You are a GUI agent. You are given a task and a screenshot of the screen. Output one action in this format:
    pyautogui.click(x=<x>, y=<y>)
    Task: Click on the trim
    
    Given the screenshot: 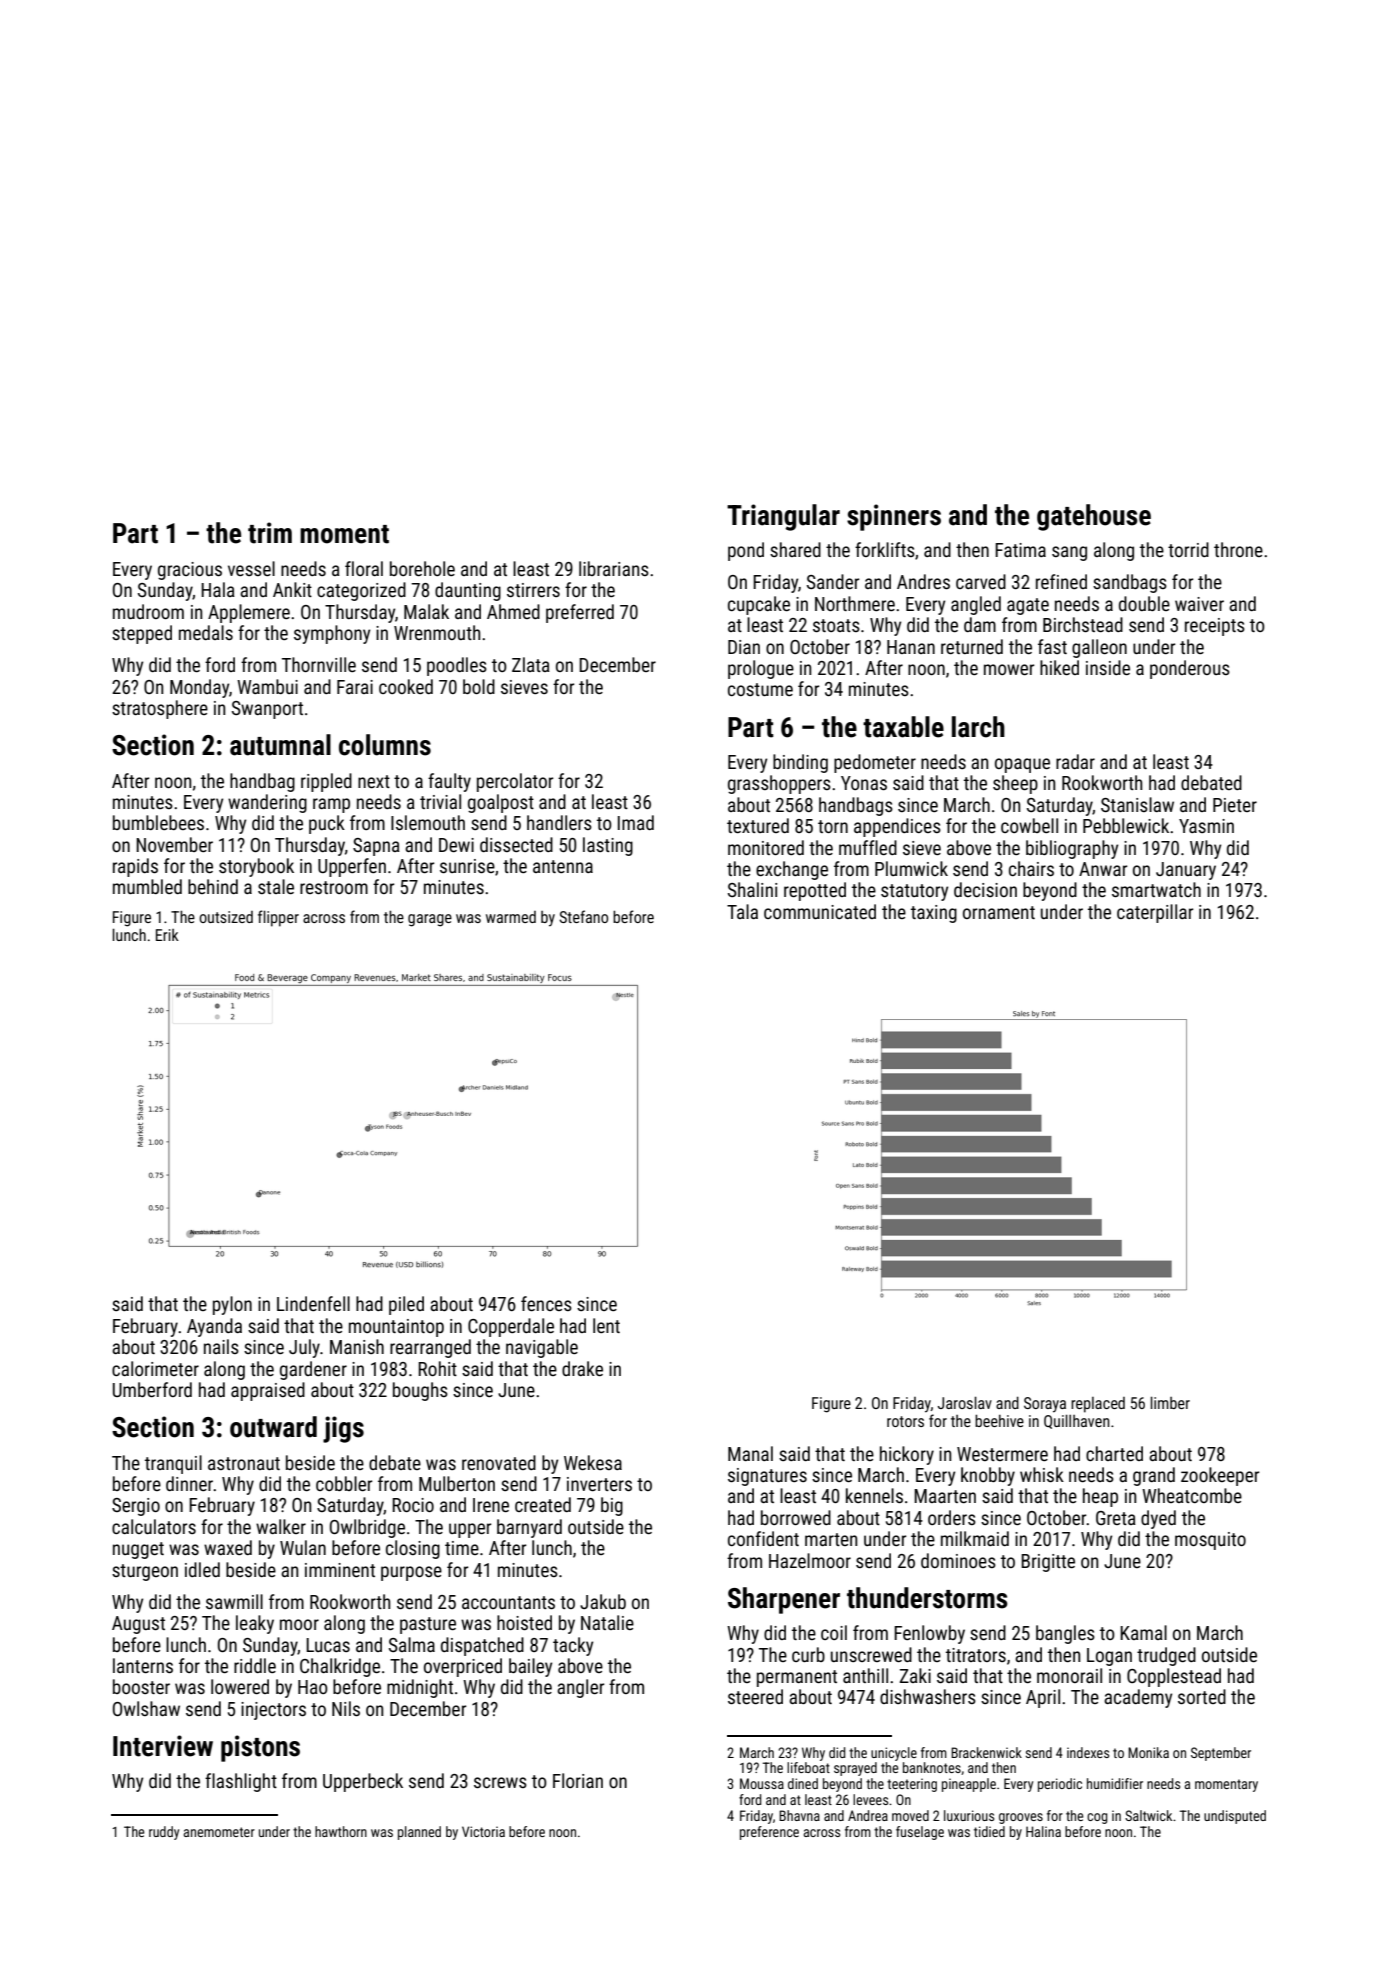 What is the action you would take?
    pyautogui.click(x=270, y=533)
